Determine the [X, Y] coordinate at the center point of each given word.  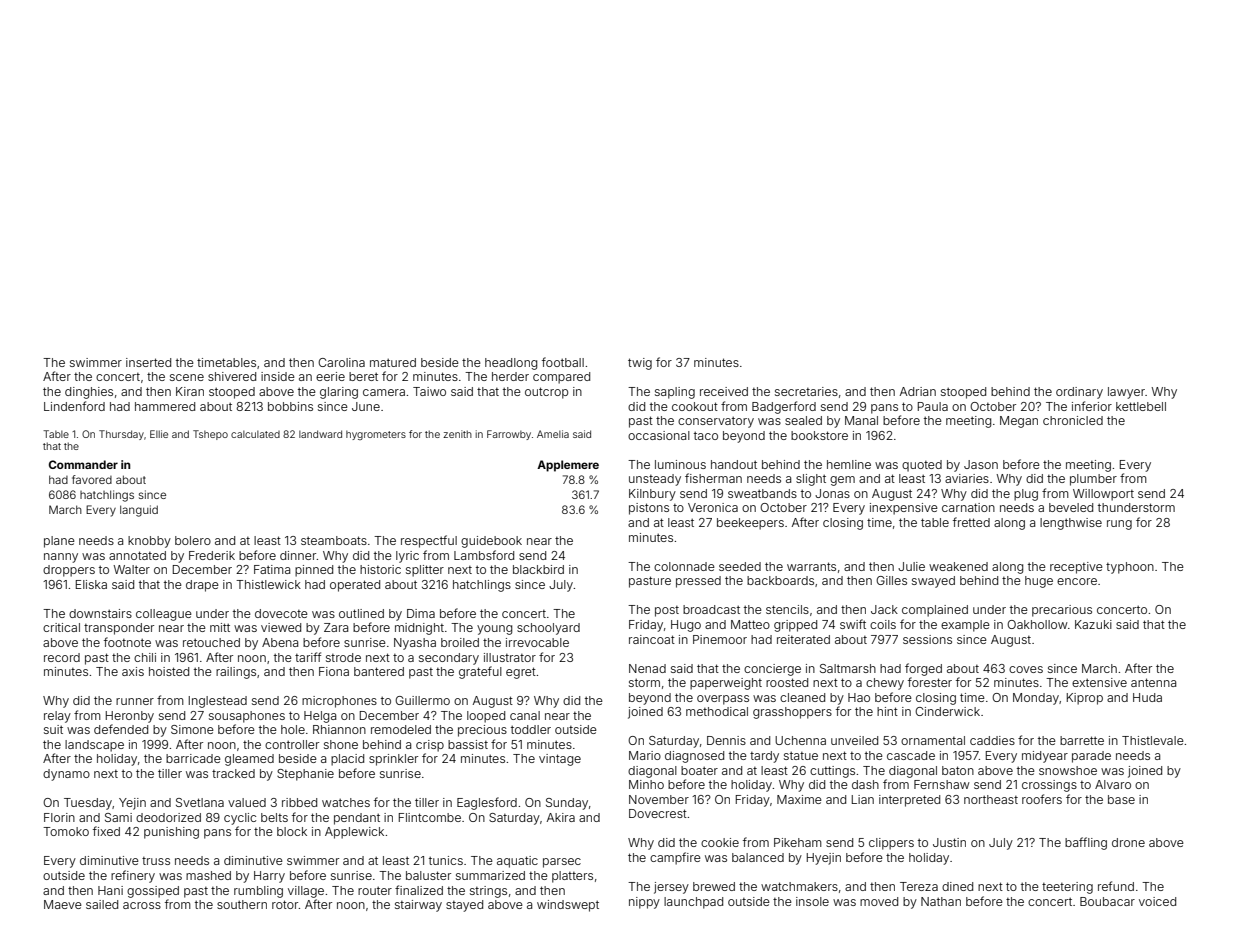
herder [510, 376]
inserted [148, 362]
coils [883, 624]
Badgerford [784, 407]
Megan [1019, 422]
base [1121, 799]
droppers [69, 571]
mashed [208, 875]
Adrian [918, 391]
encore [1077, 581]
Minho [646, 784]
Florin [59, 817]
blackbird [538, 569]
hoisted [169, 671]
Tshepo [210, 435]
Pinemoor [720, 639]
